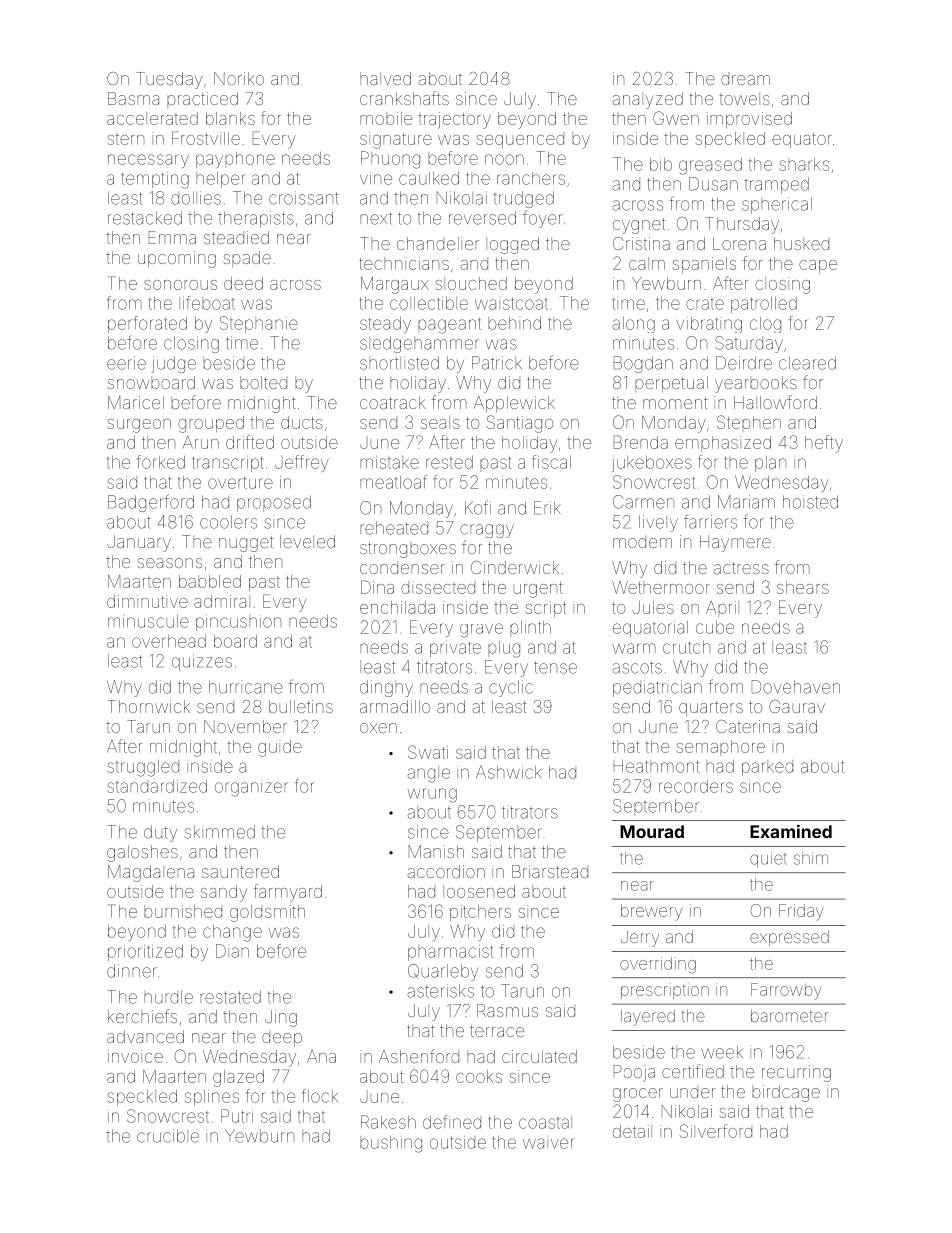 The image size is (952, 1233). I want to click on Manish, so click(436, 851).
